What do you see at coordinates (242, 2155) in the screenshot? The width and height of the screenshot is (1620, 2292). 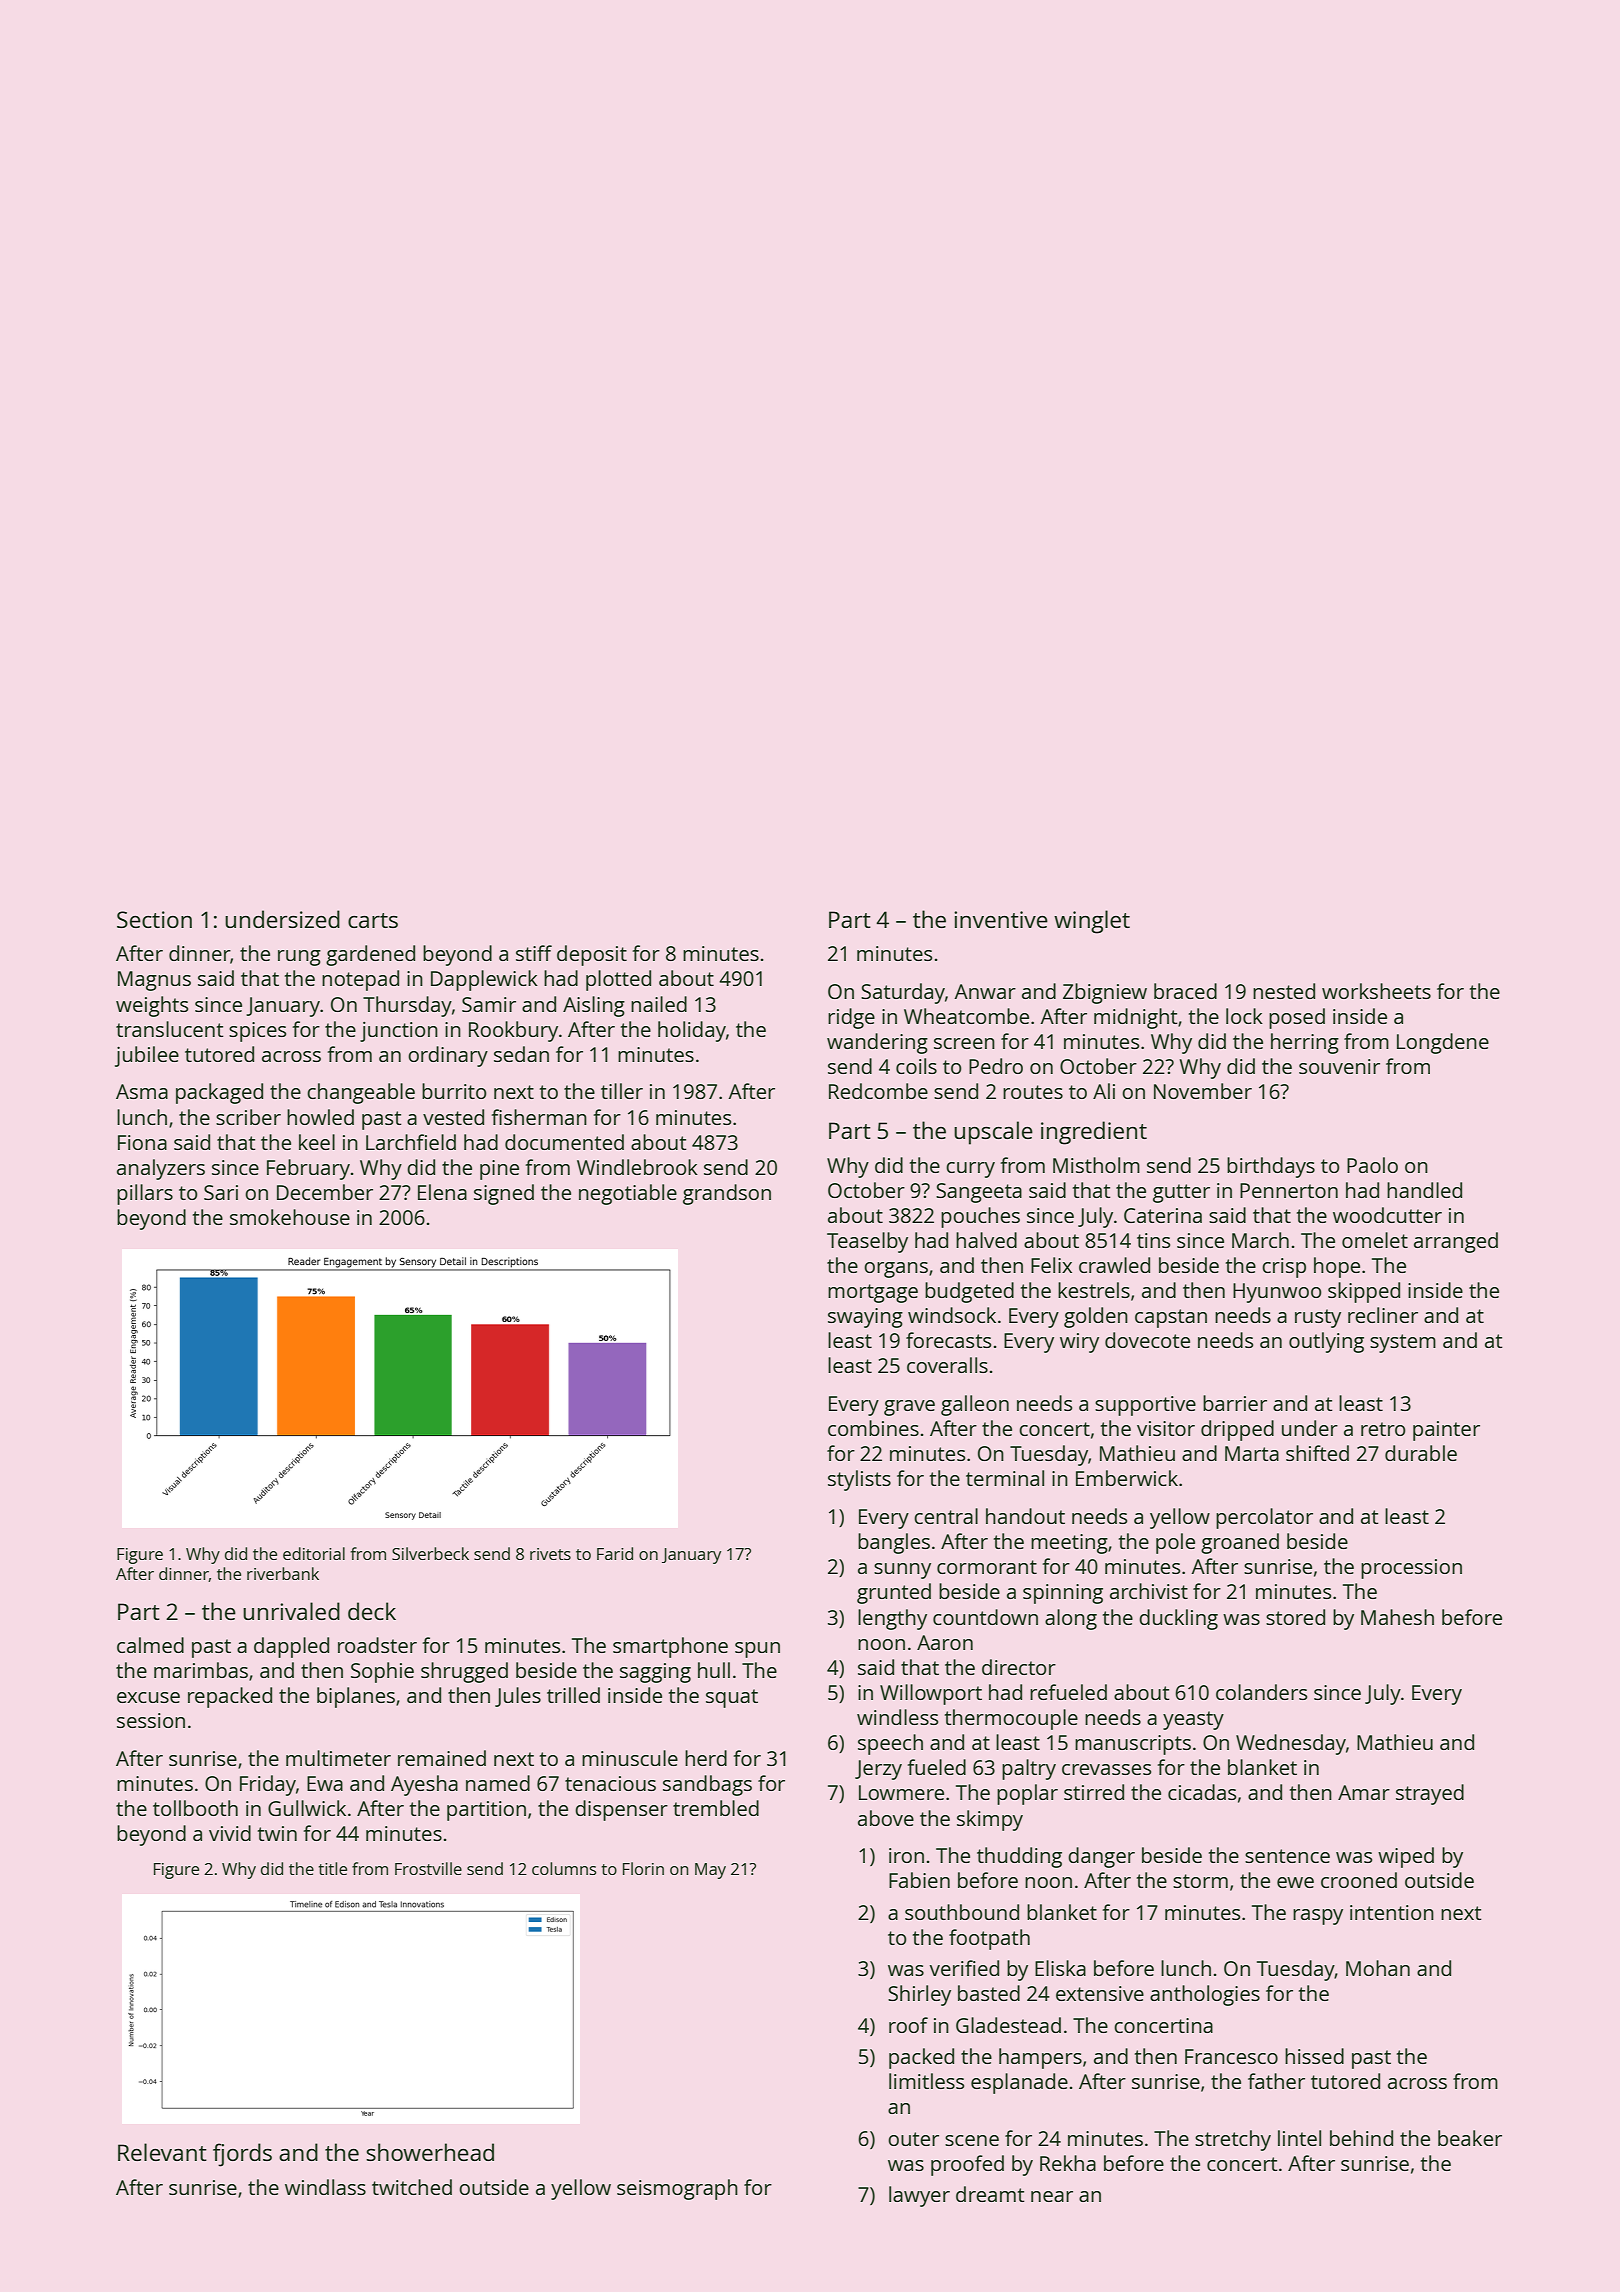 I see `fjords` at bounding box center [242, 2155].
